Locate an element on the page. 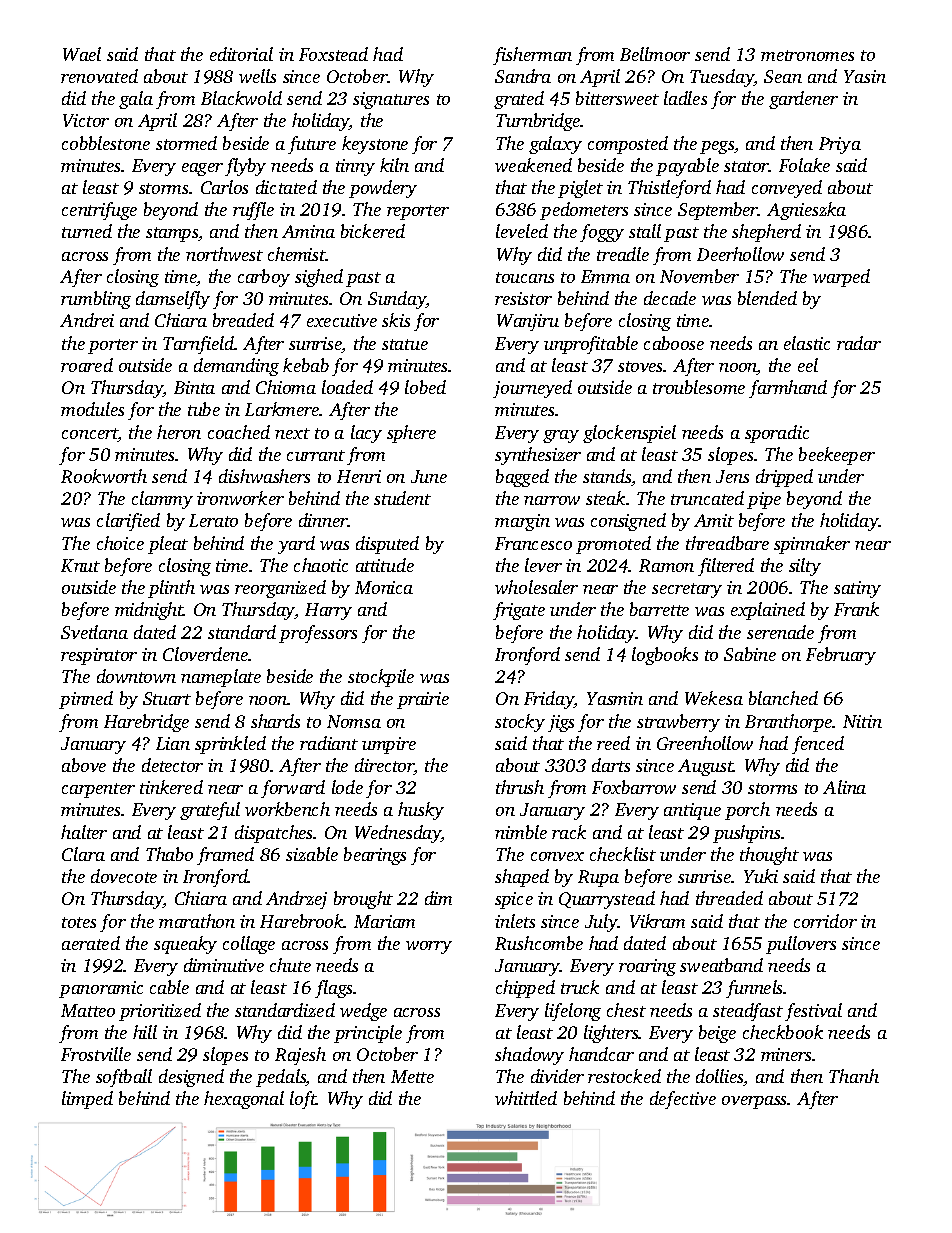  weakened is located at coordinates (533, 165).
